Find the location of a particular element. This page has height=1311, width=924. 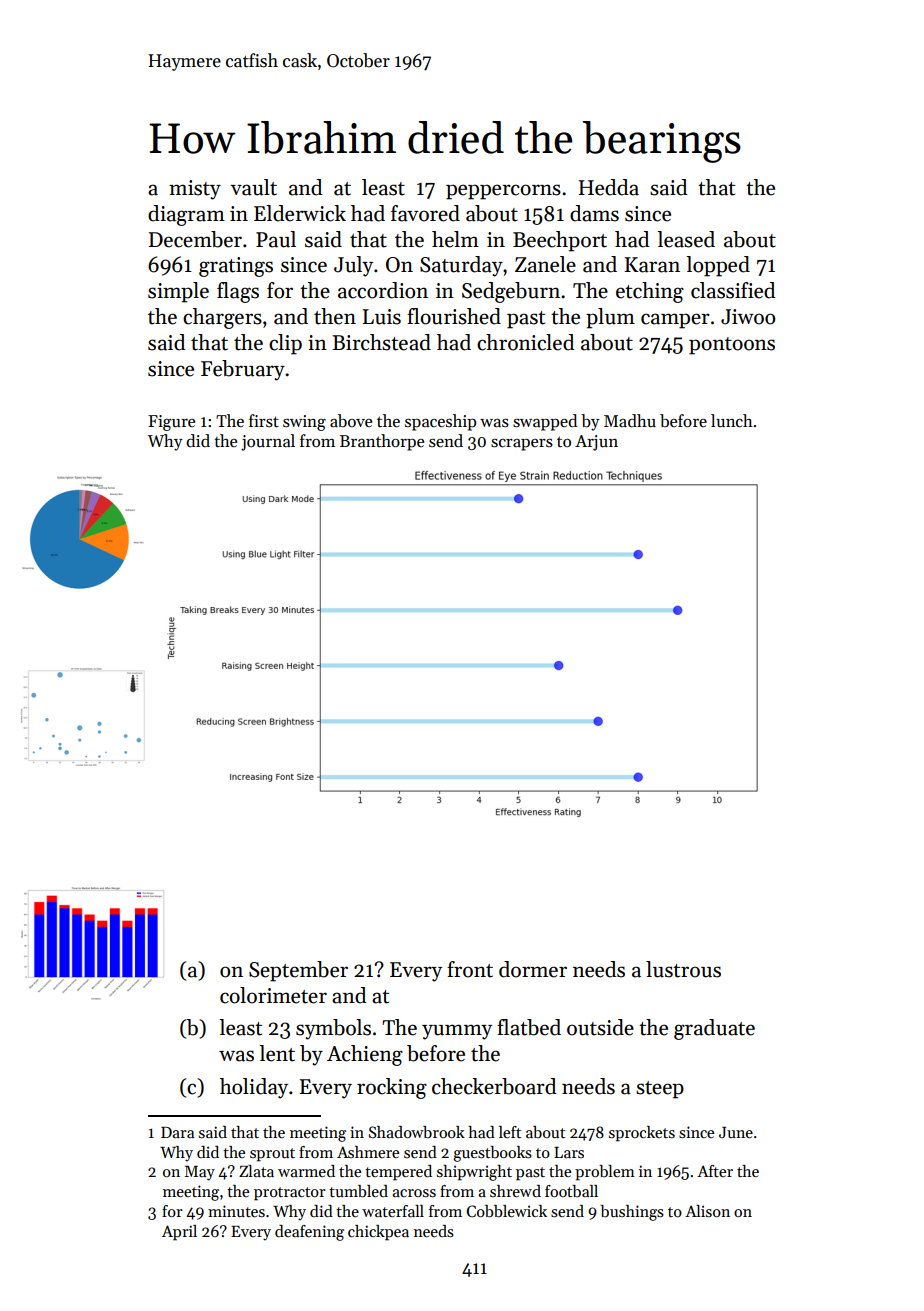

misty is located at coordinates (195, 190).
